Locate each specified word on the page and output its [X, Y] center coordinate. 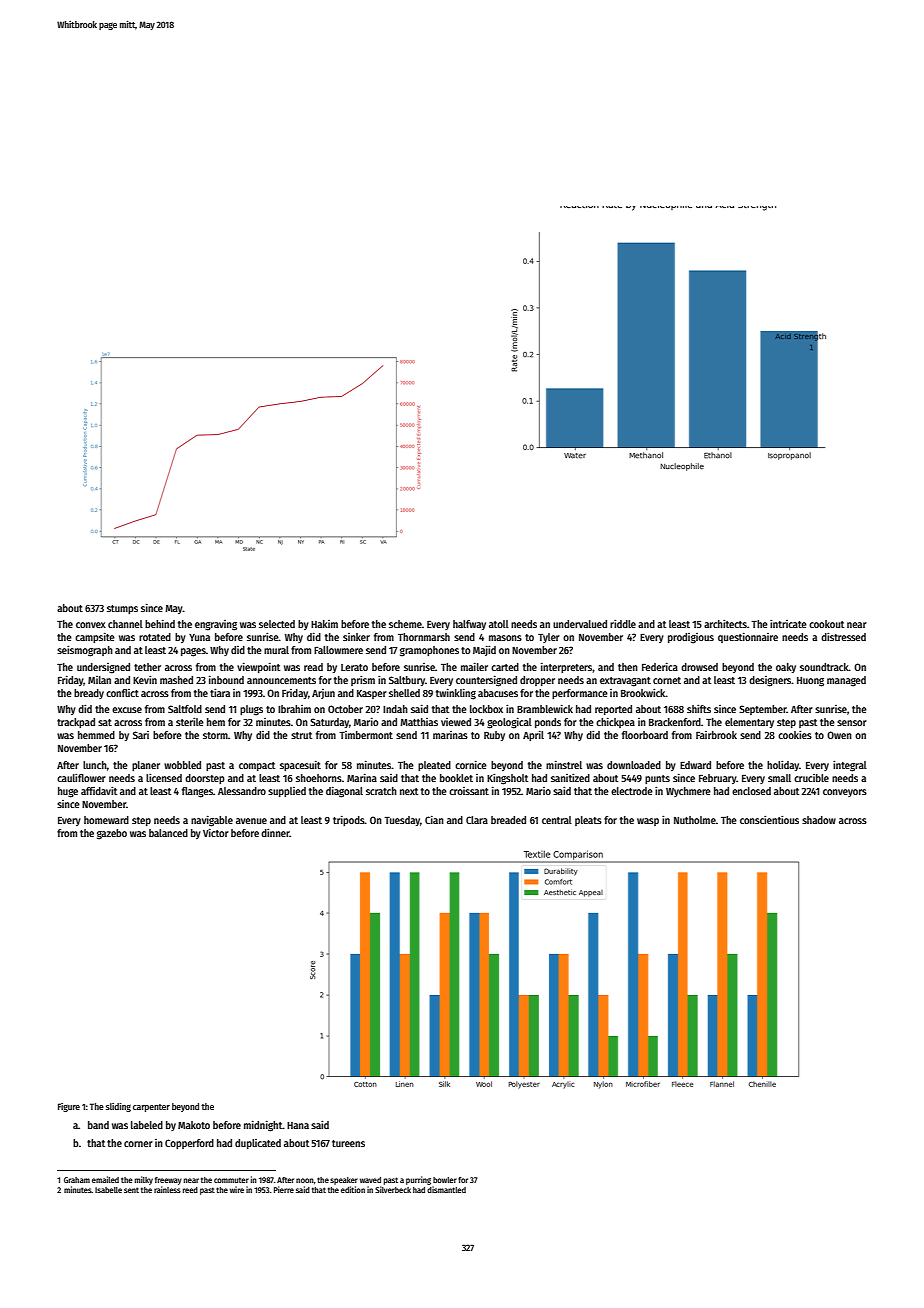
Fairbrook [716, 735]
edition [353, 1189]
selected [277, 624]
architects [725, 623]
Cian [434, 819]
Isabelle [108, 1190]
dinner [275, 832]
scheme [405, 624]
